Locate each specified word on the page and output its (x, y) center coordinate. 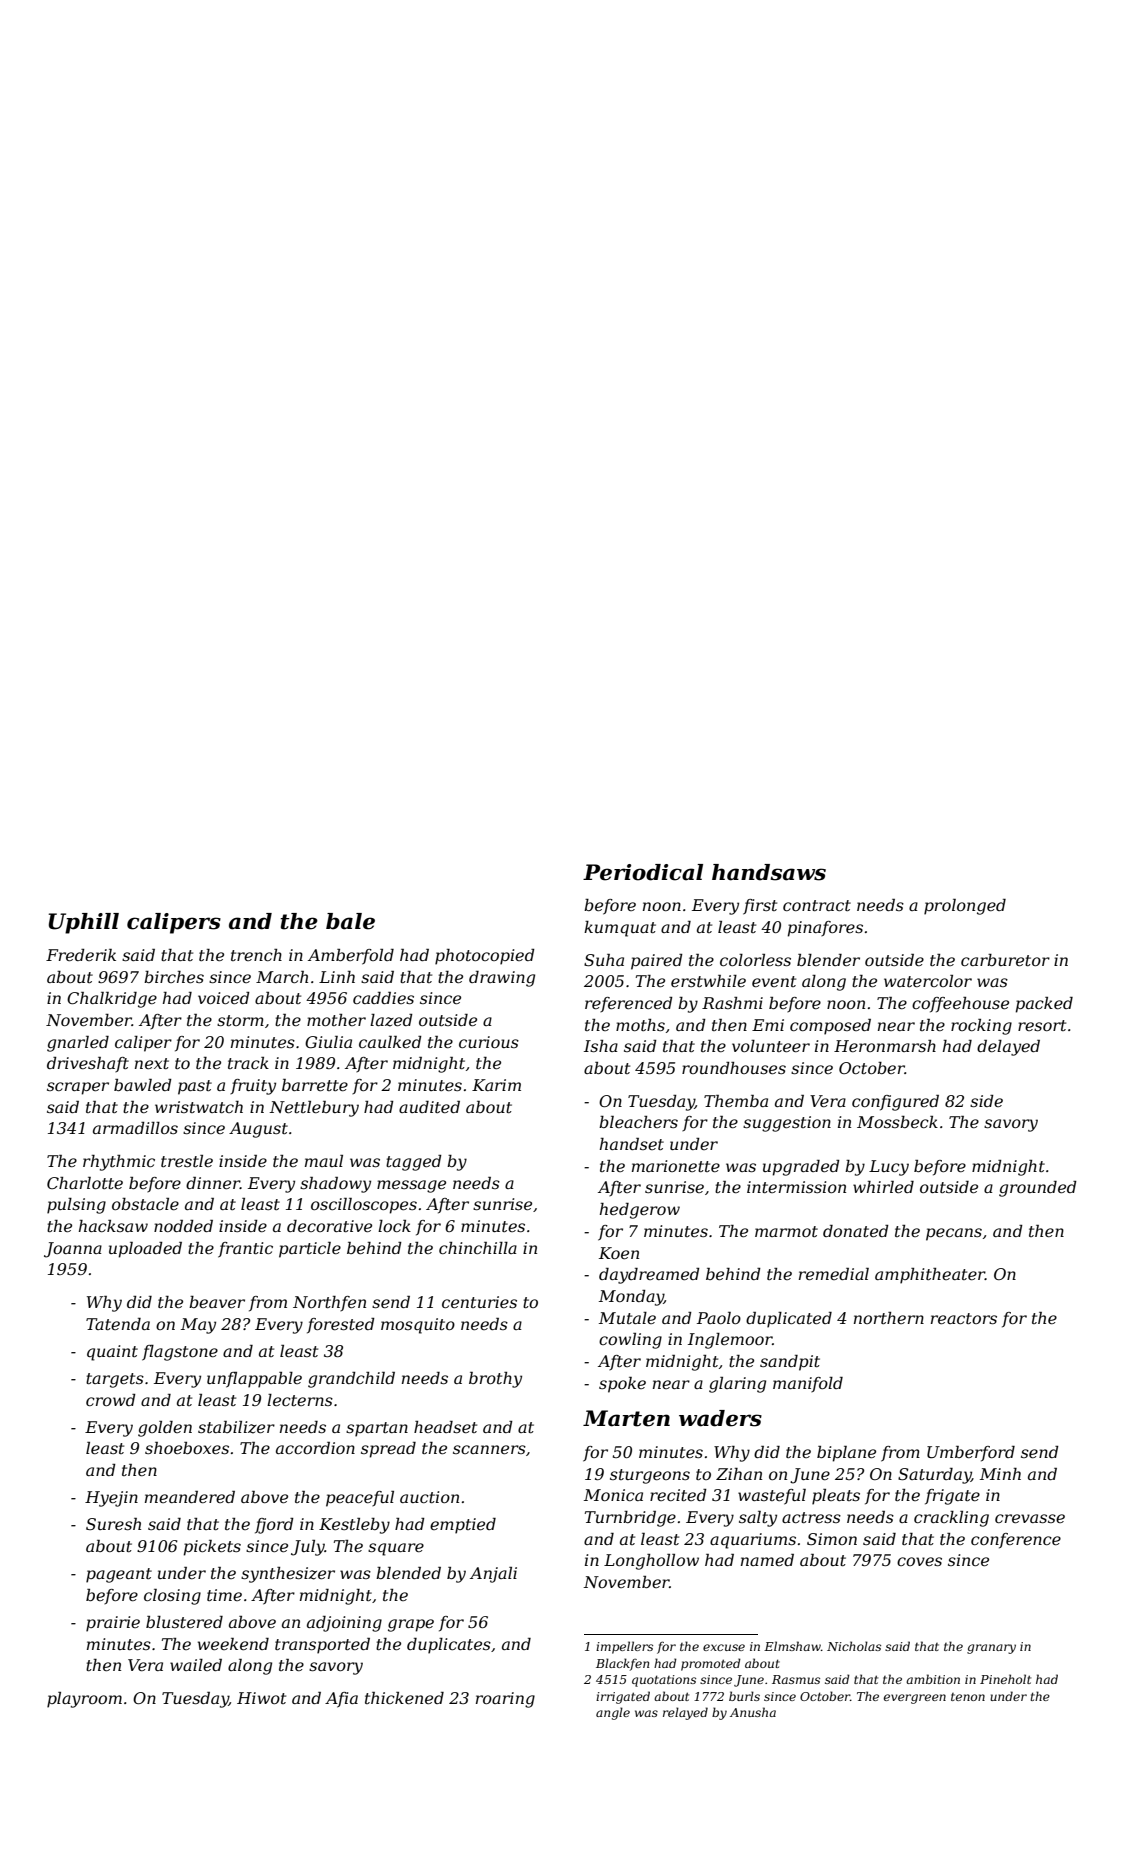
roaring (505, 1700)
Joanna (73, 1250)
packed (1044, 1005)
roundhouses (734, 1068)
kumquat (620, 929)
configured (895, 1103)
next (152, 1063)
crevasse (1030, 1518)
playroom (84, 1700)
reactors (964, 1318)
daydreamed (649, 1276)
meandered (190, 1497)
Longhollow (651, 1562)
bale (350, 921)
